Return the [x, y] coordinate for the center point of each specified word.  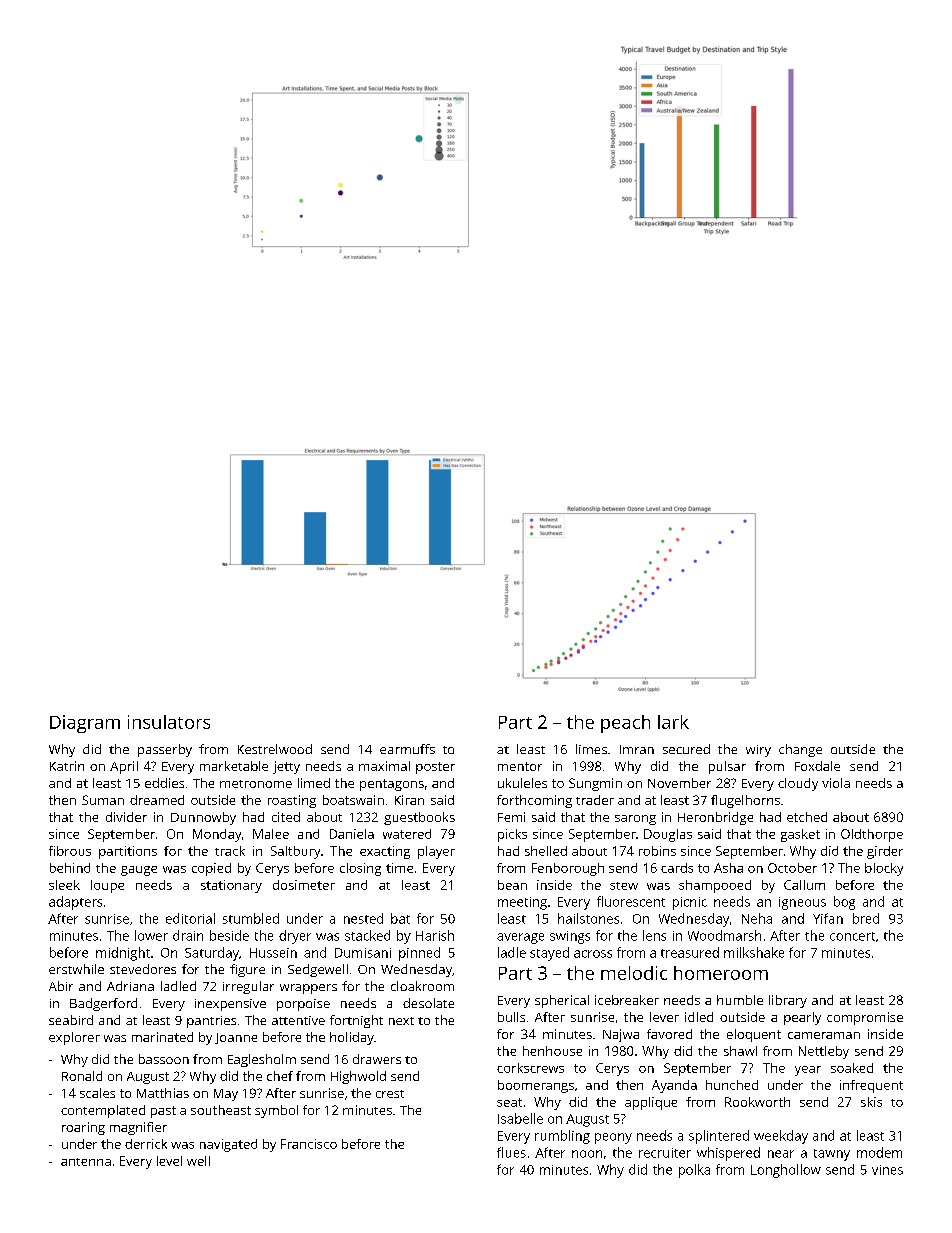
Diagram [85, 724]
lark [673, 722]
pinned [419, 954]
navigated [228, 1145]
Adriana [130, 986]
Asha [728, 868]
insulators [169, 722]
